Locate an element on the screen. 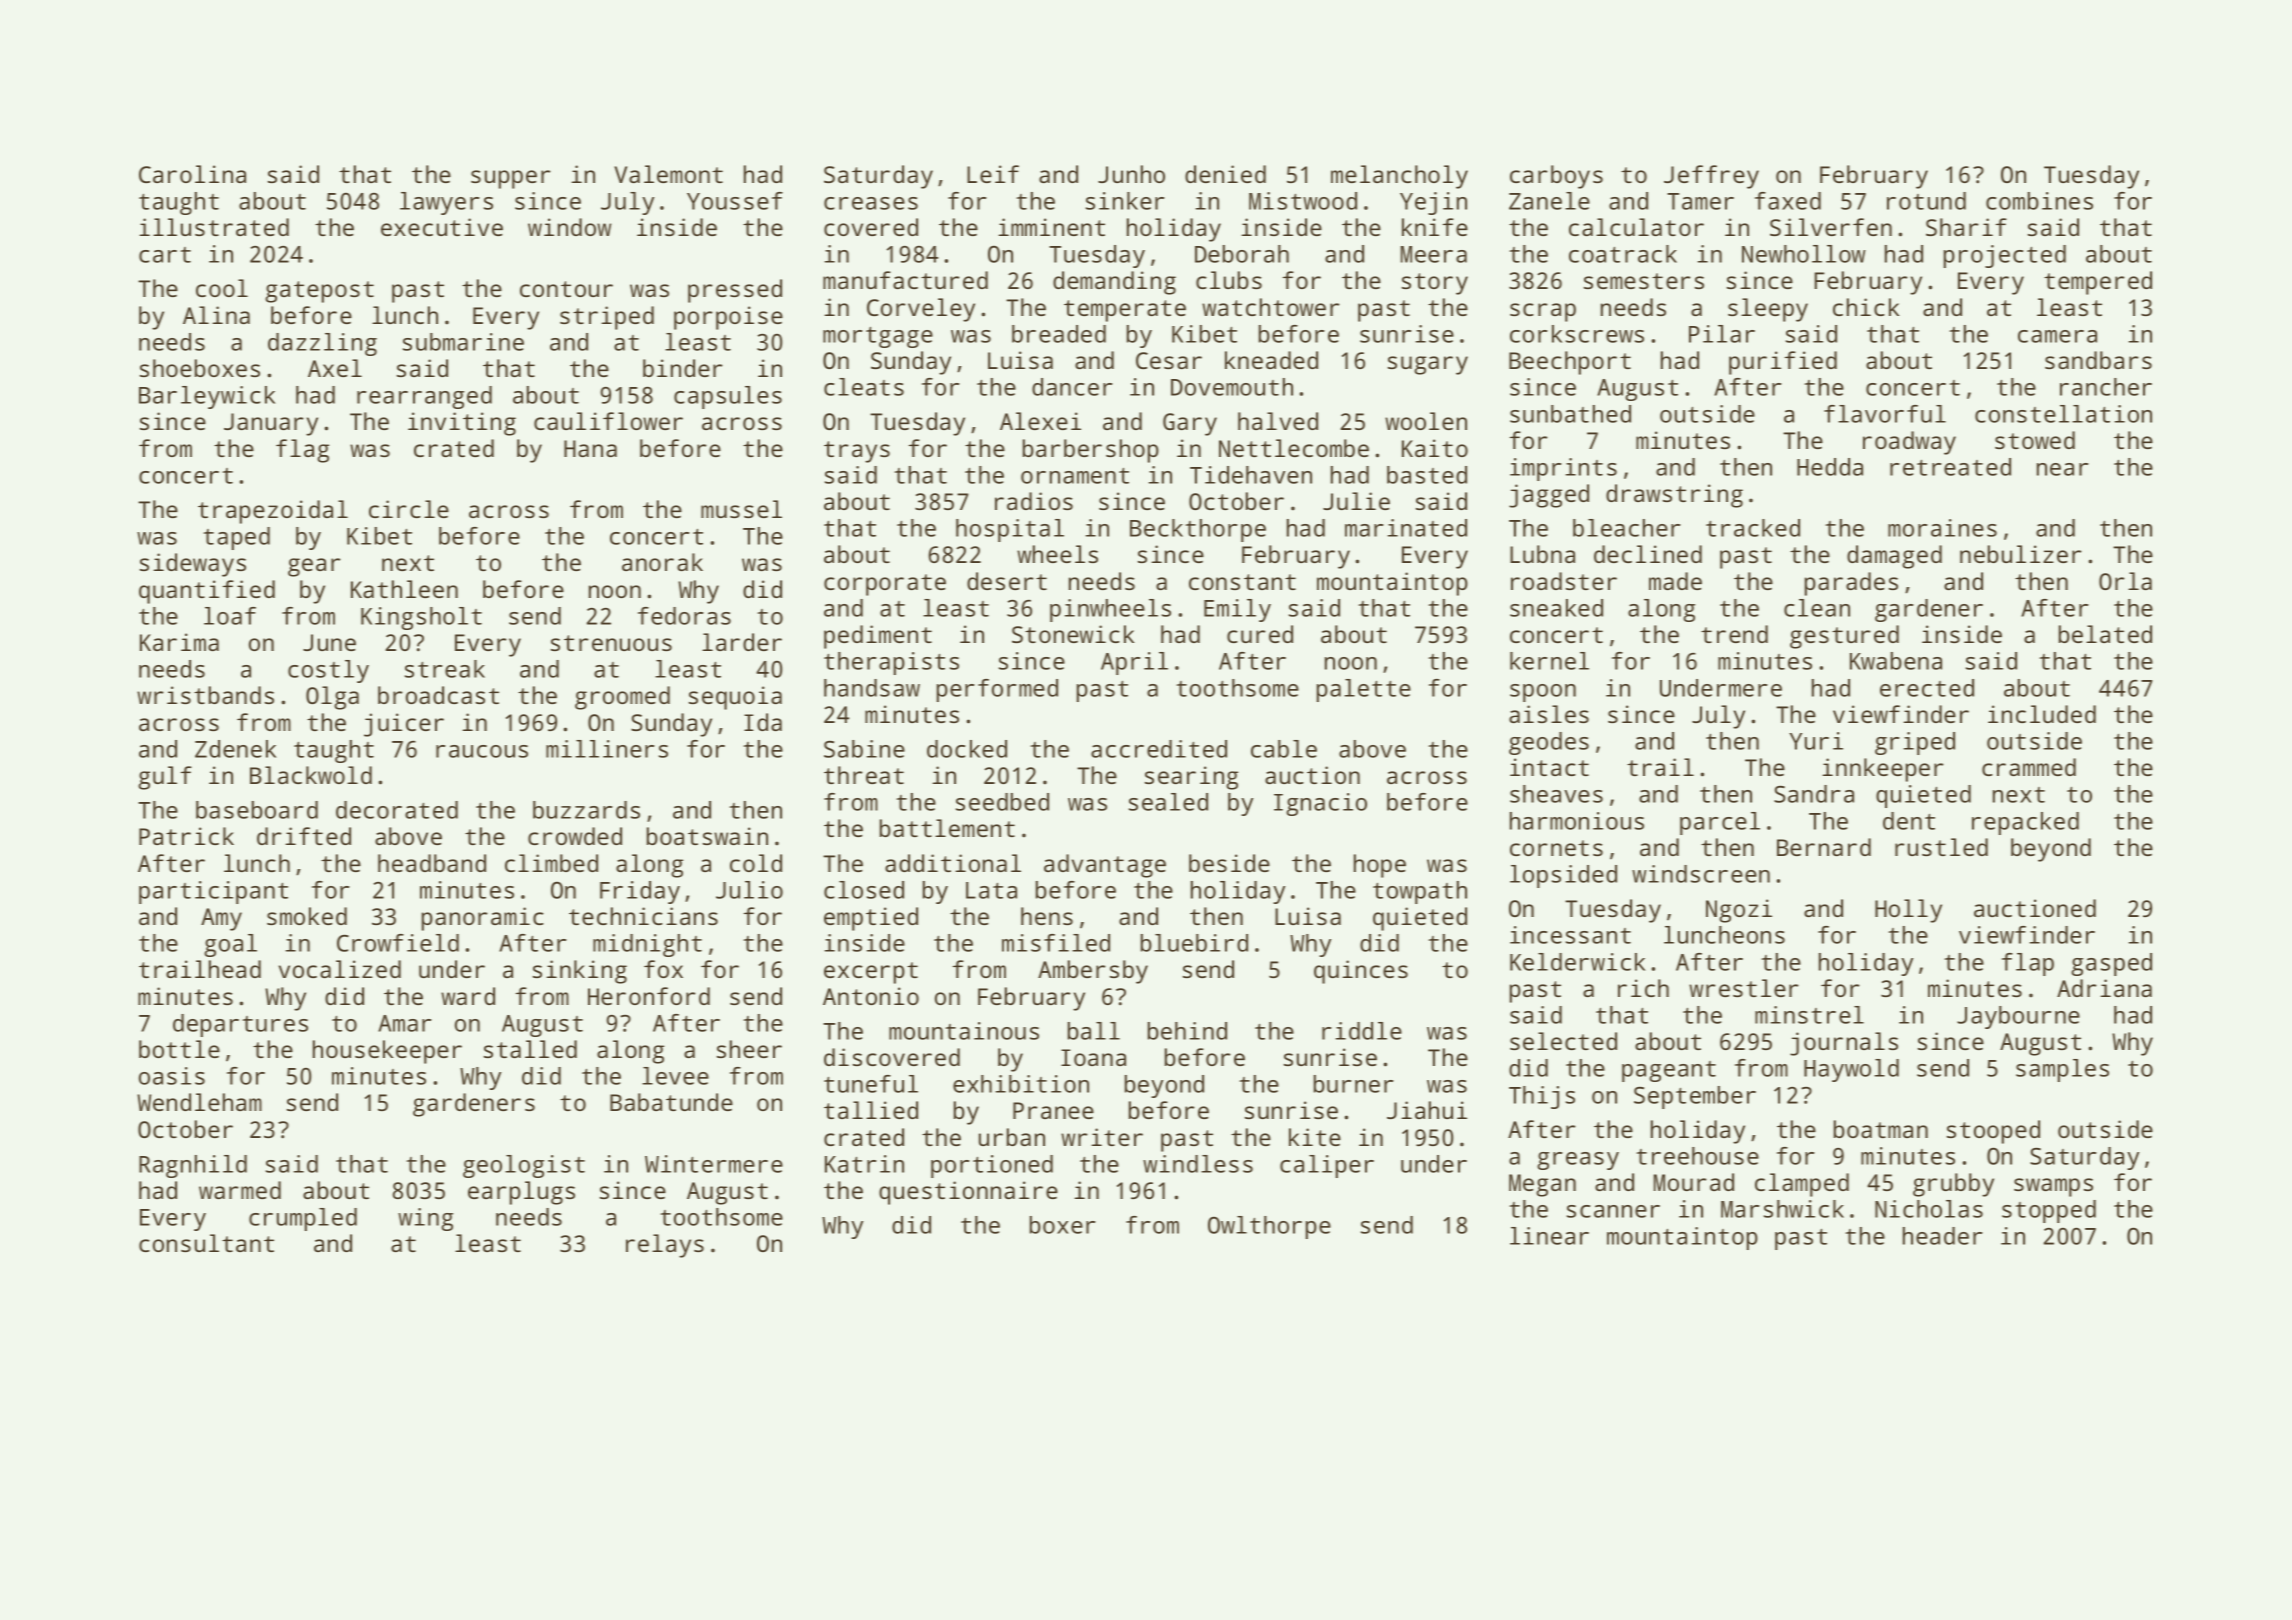 The width and height of the screenshot is (2292, 1620). mortgage is located at coordinates (878, 337).
